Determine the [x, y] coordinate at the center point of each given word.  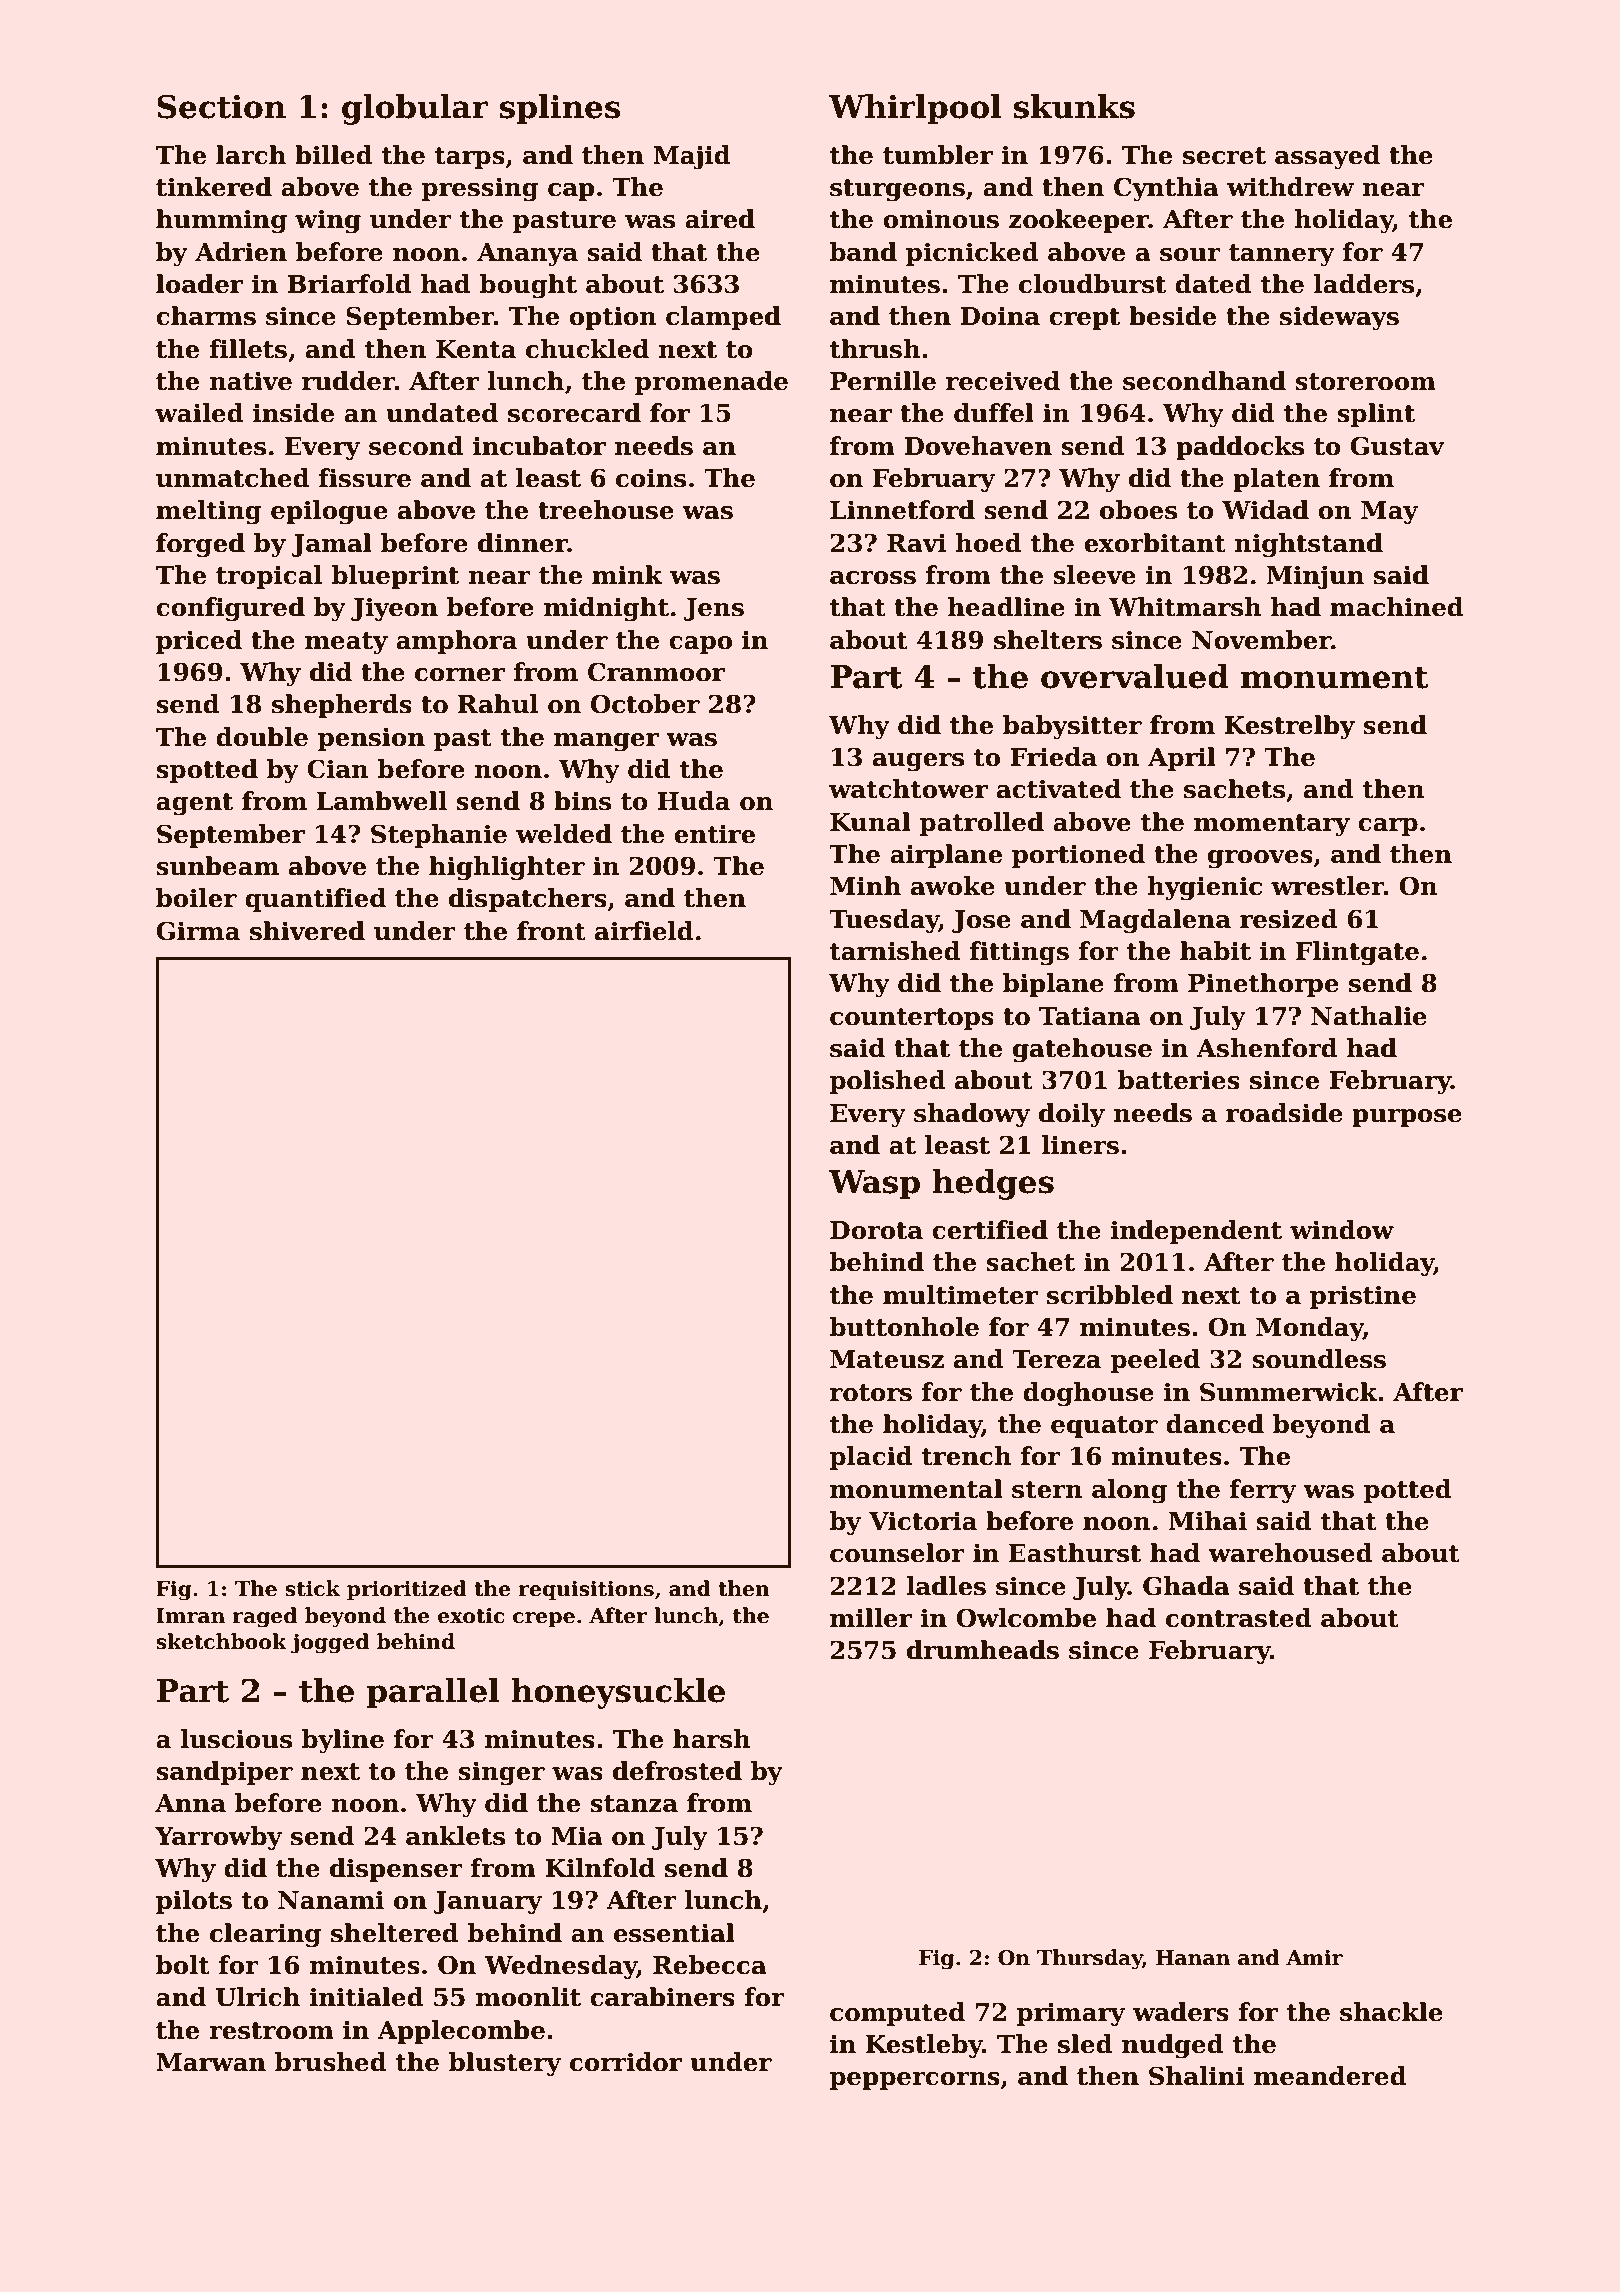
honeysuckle [618, 1693]
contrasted [1239, 1618]
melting [209, 512]
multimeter [960, 1295]
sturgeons [897, 190]
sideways [1339, 318]
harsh [712, 1739]
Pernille [883, 381]
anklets [455, 1836]
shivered [307, 931]
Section [221, 106]
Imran [190, 1616]
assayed [1327, 157]
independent [1196, 1232]
